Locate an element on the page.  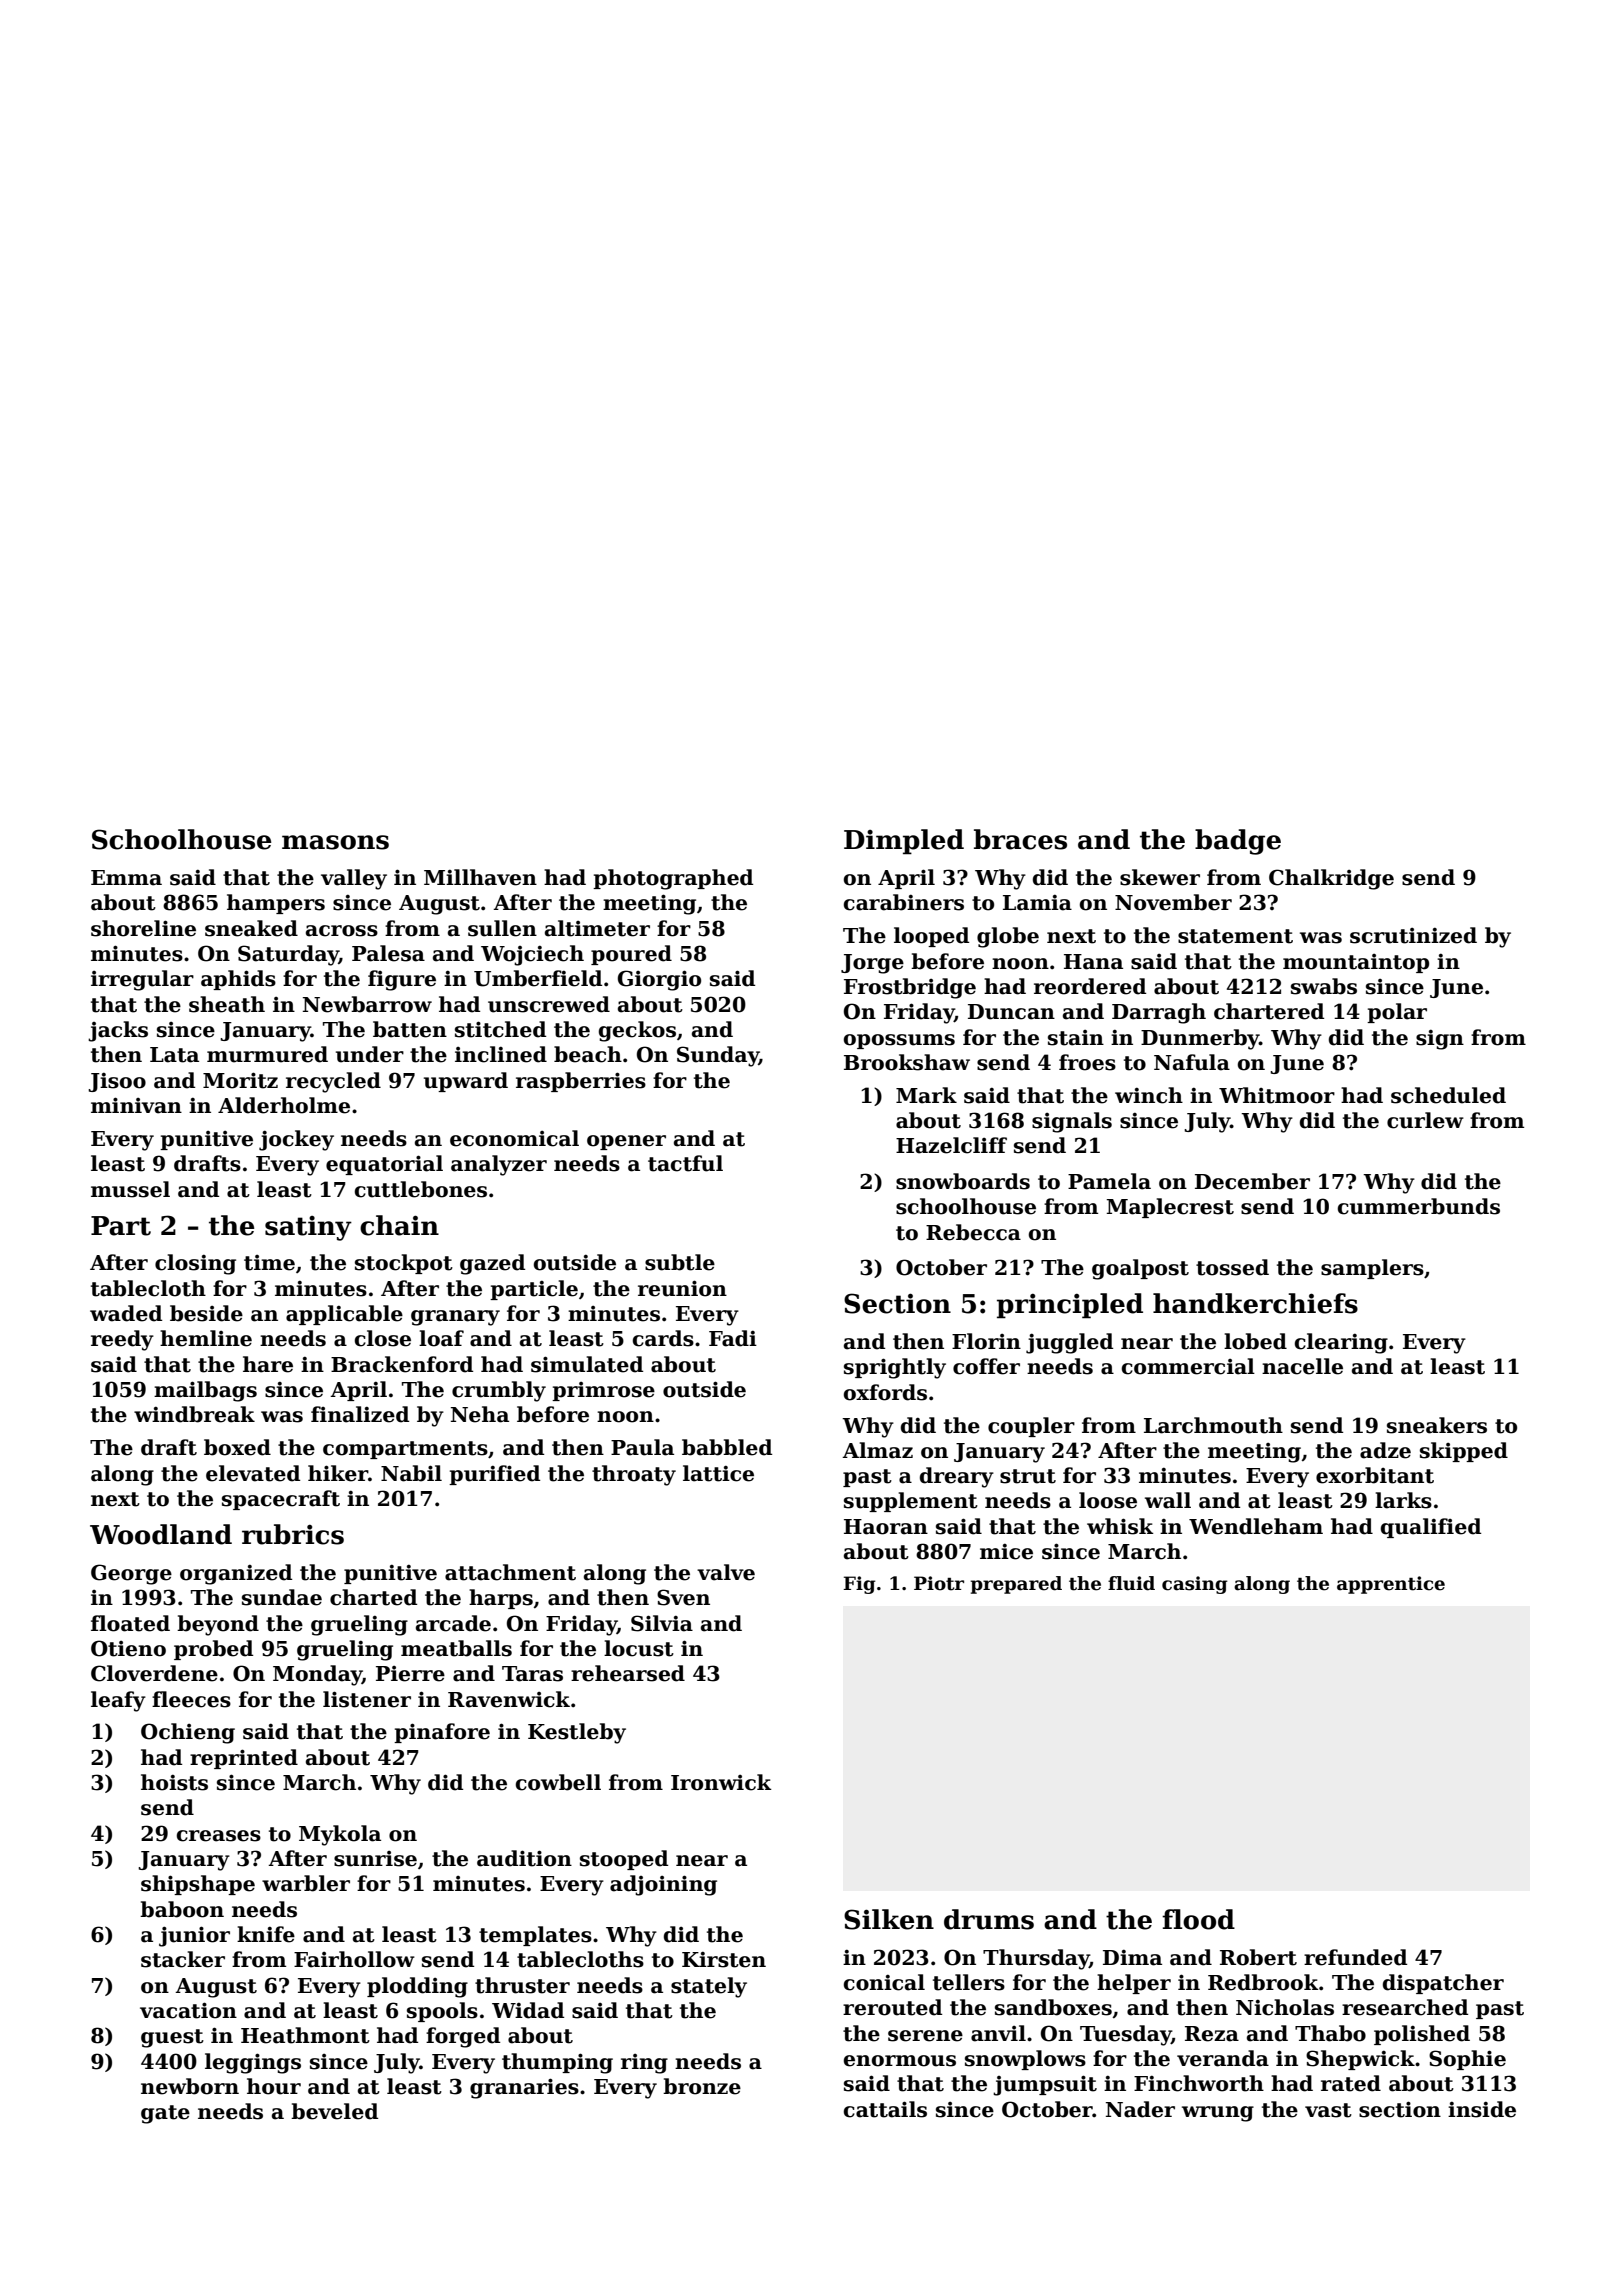
flood is located at coordinates (1198, 1919).
